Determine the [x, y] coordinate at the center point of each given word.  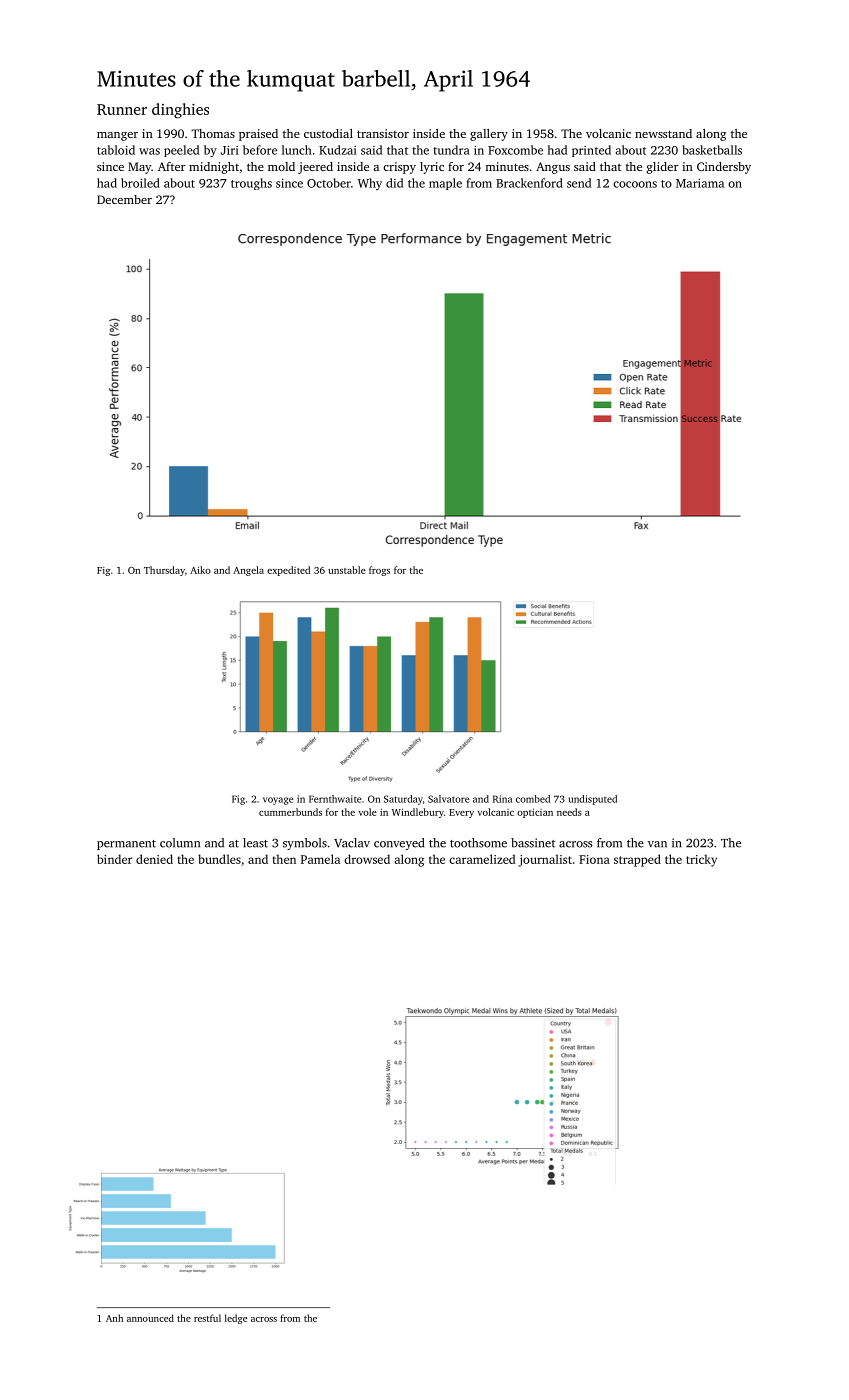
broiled [140, 183]
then [284, 859]
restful [207, 1318]
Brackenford [529, 183]
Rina [502, 799]
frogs [379, 571]
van [657, 844]
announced [150, 1318]
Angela [248, 571]
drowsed [367, 859]
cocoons [635, 184]
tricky [701, 860]
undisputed [592, 800]
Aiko [200, 570]
